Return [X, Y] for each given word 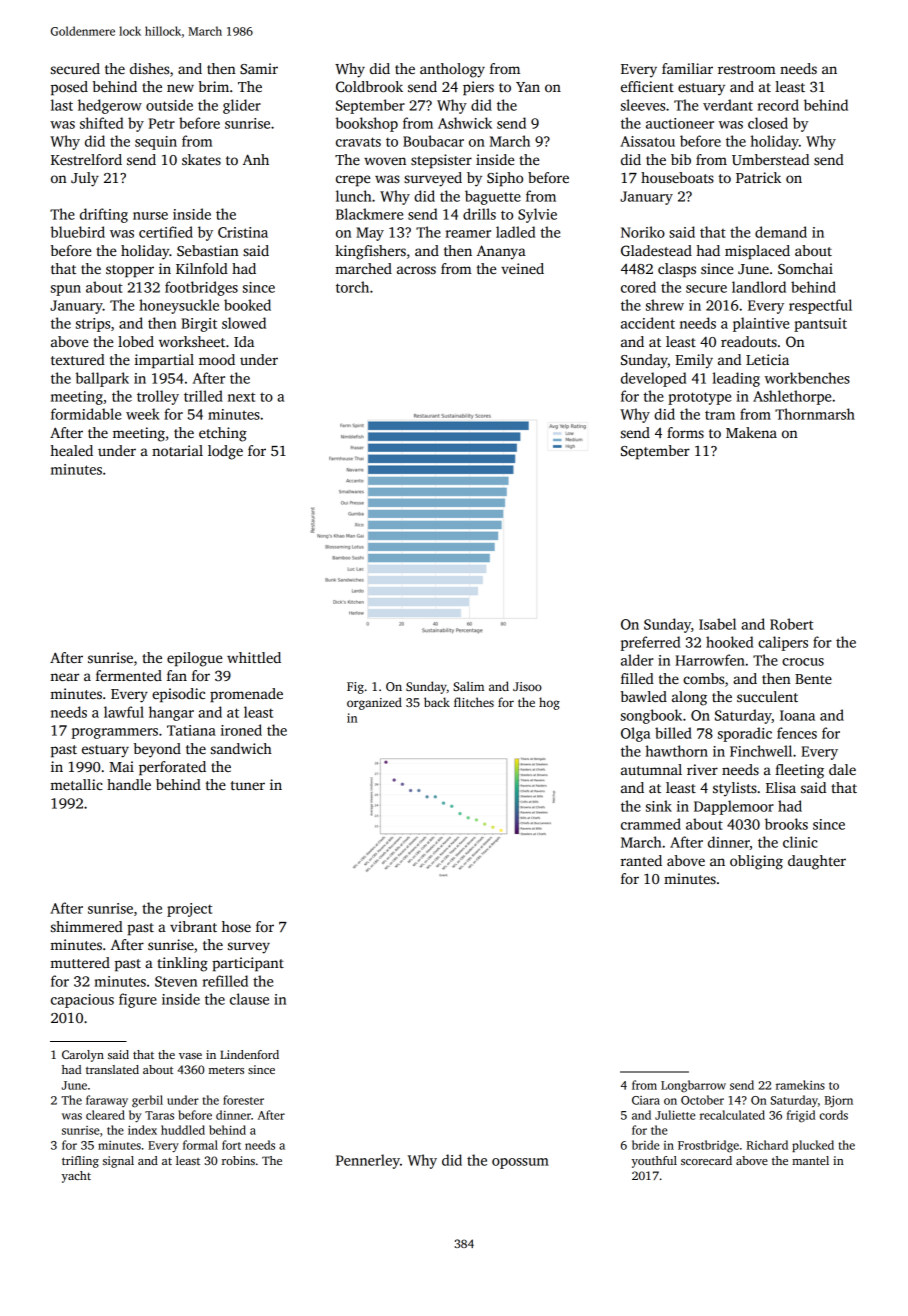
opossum [520, 1163]
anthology [452, 70]
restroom [747, 69]
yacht [76, 1177]
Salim [468, 686]
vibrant [193, 926]
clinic [800, 842]
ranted [641, 860]
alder [637, 660]
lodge [225, 452]
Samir [259, 68]
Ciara [646, 1100]
